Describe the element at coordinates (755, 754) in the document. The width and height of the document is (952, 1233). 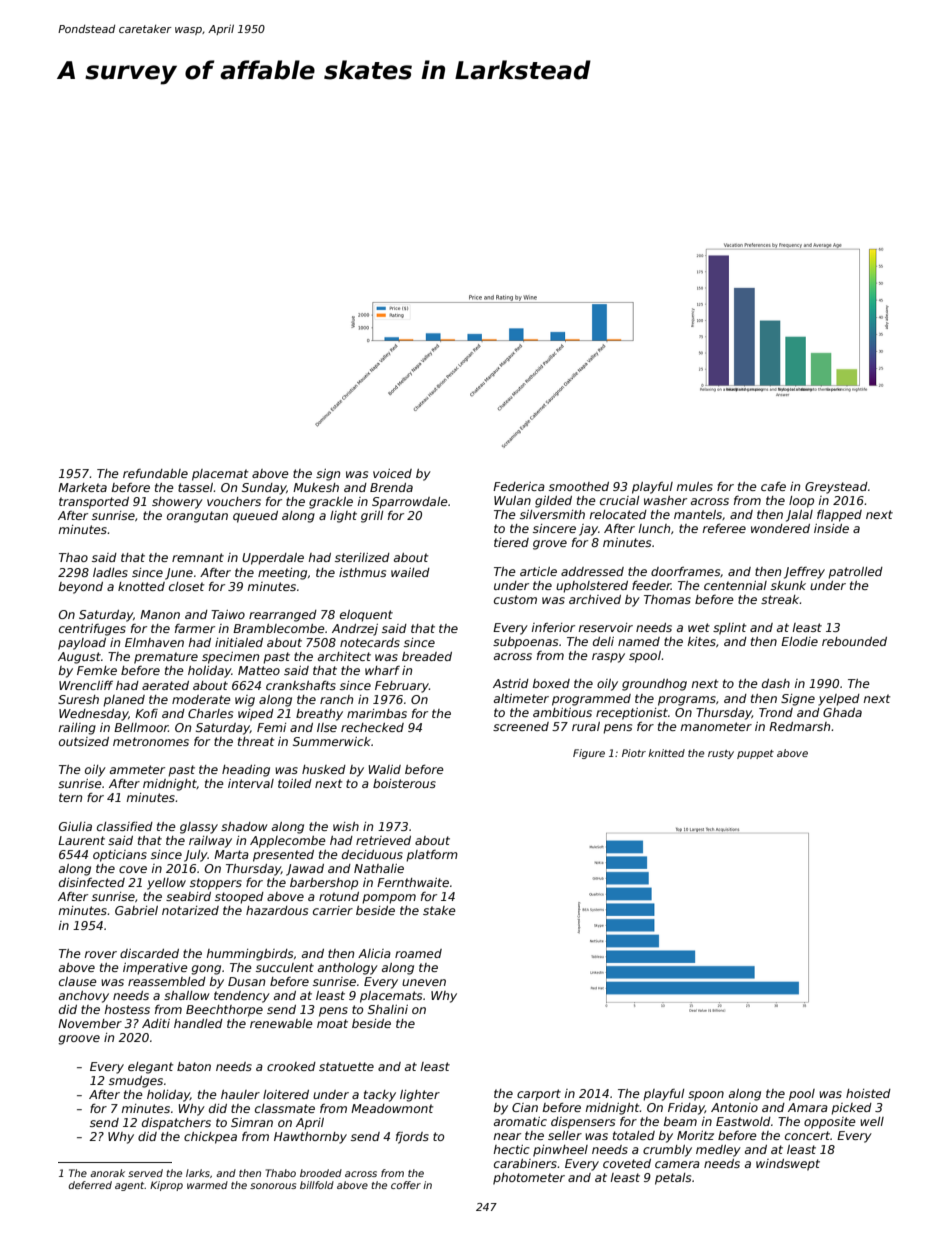
I see `puppet` at that location.
